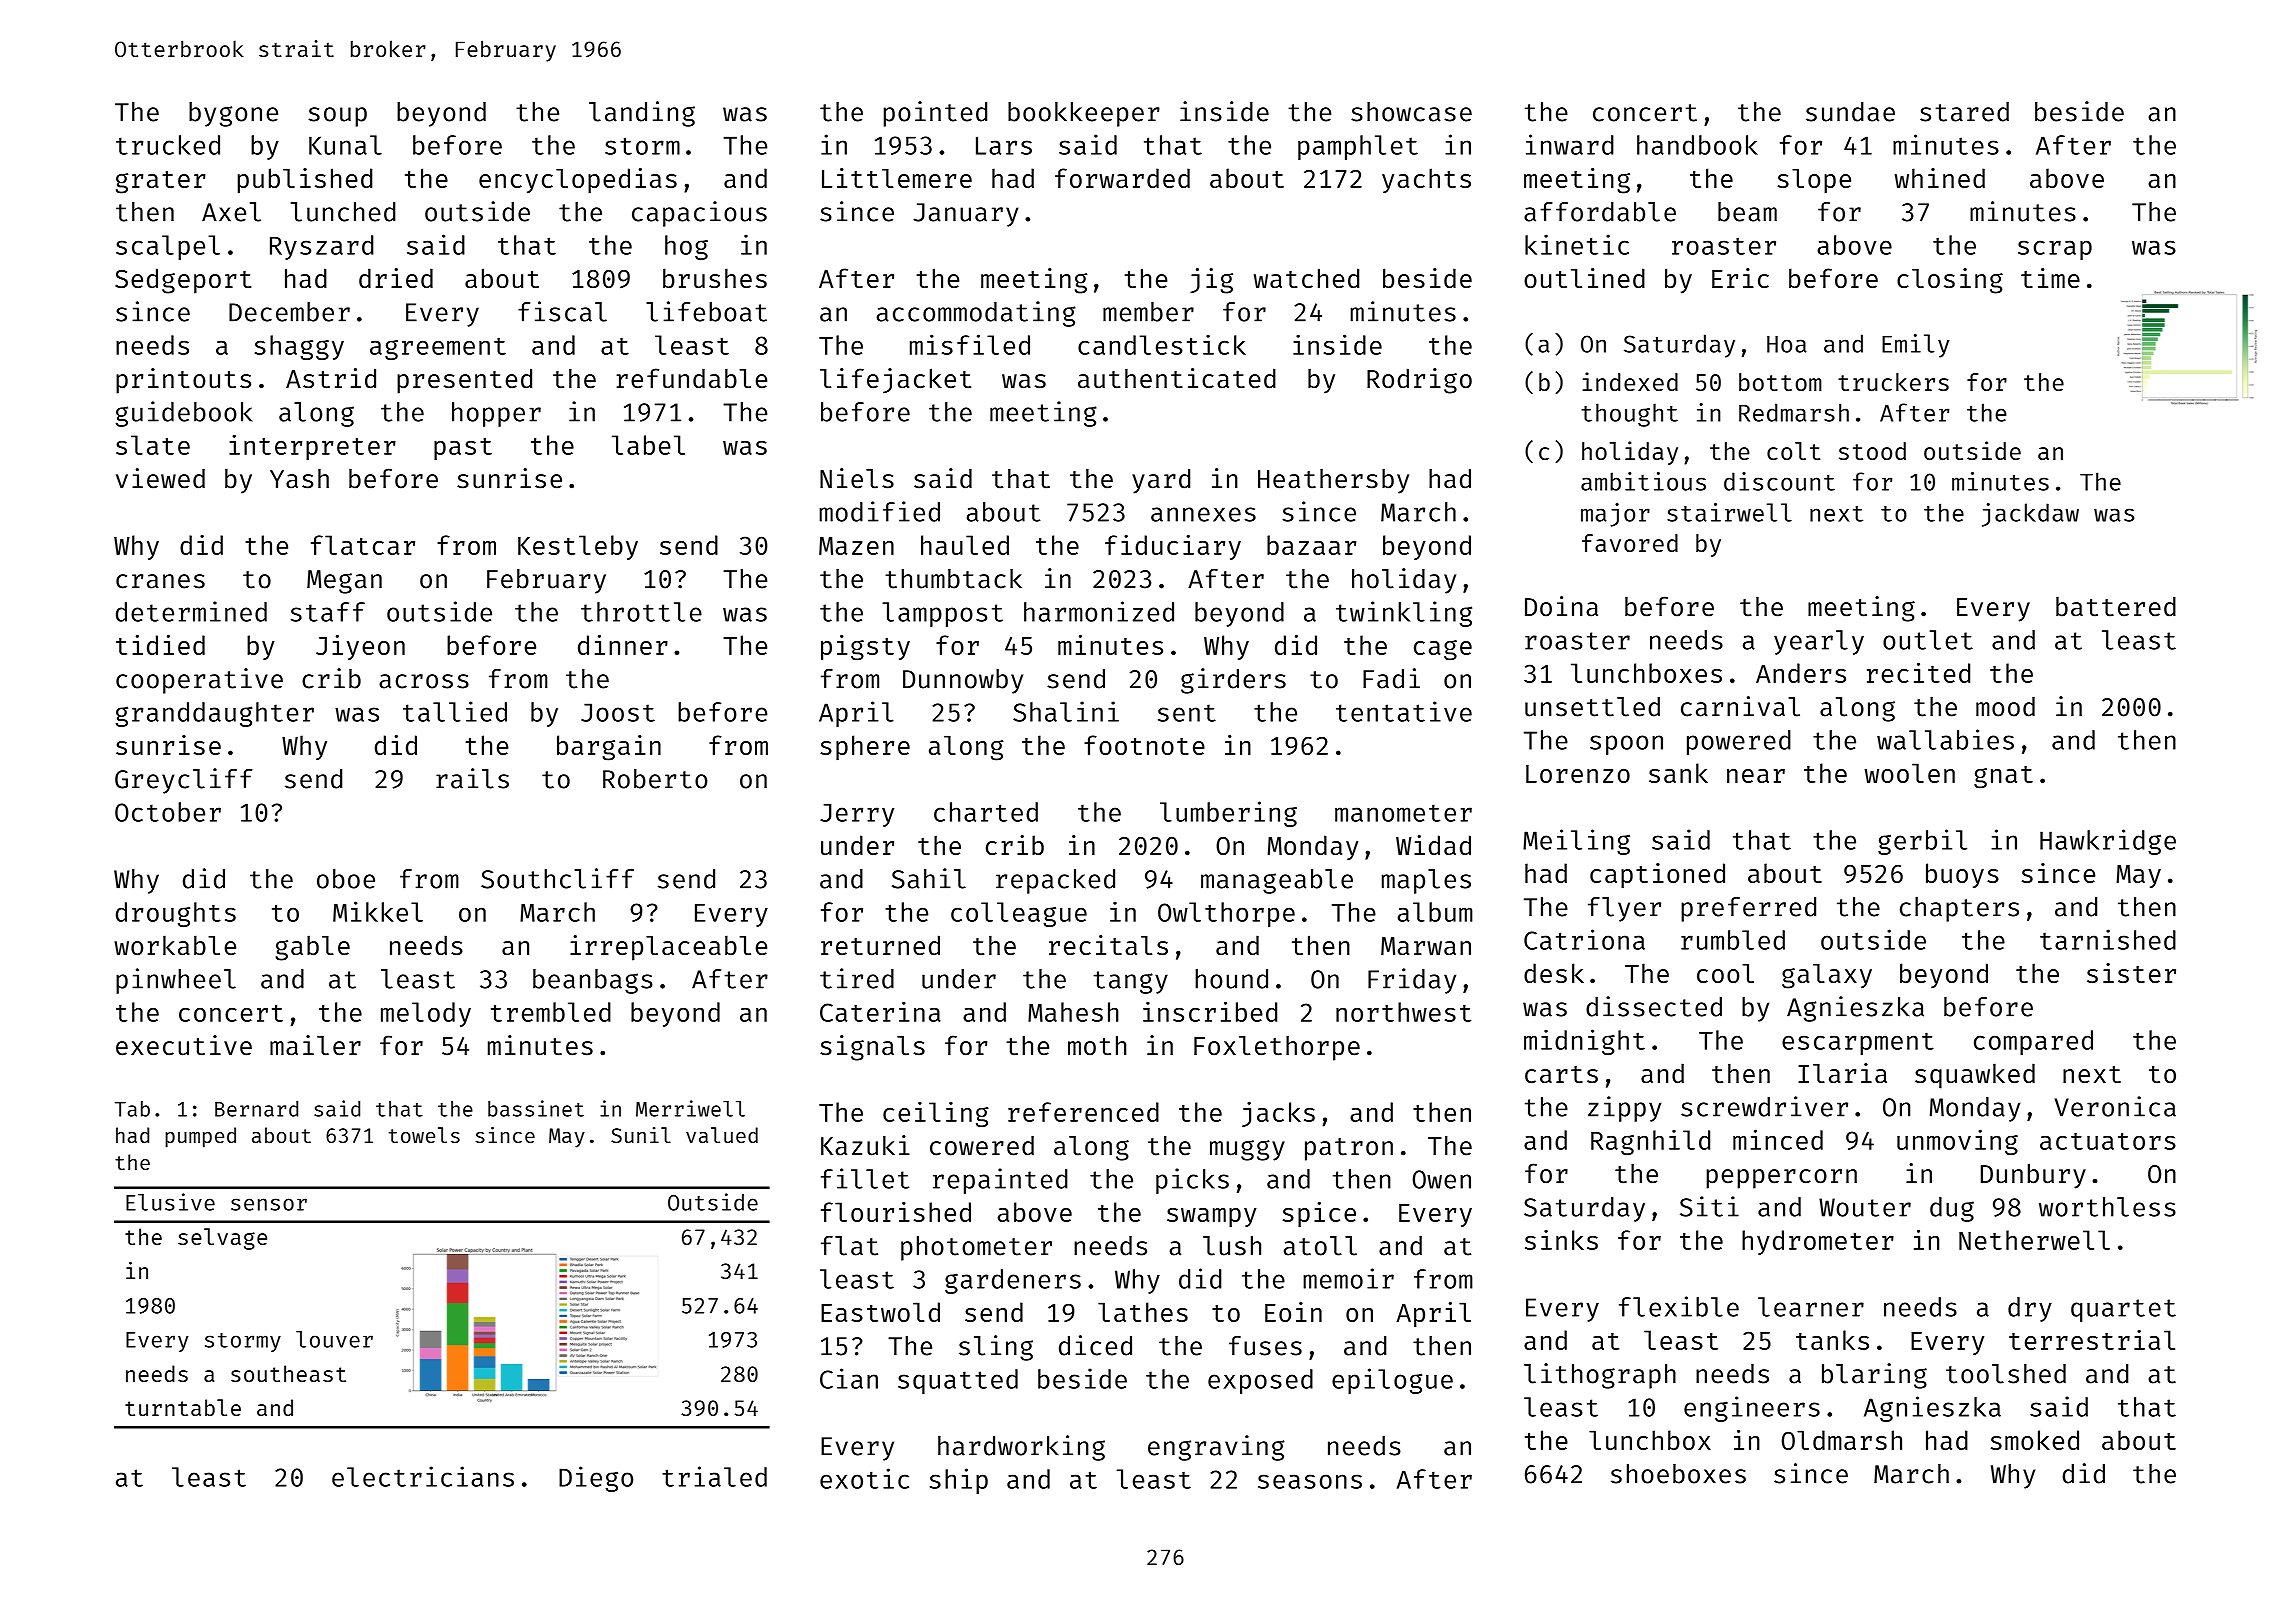 The image size is (2292, 1620). I want to click on Joost, so click(618, 712).
